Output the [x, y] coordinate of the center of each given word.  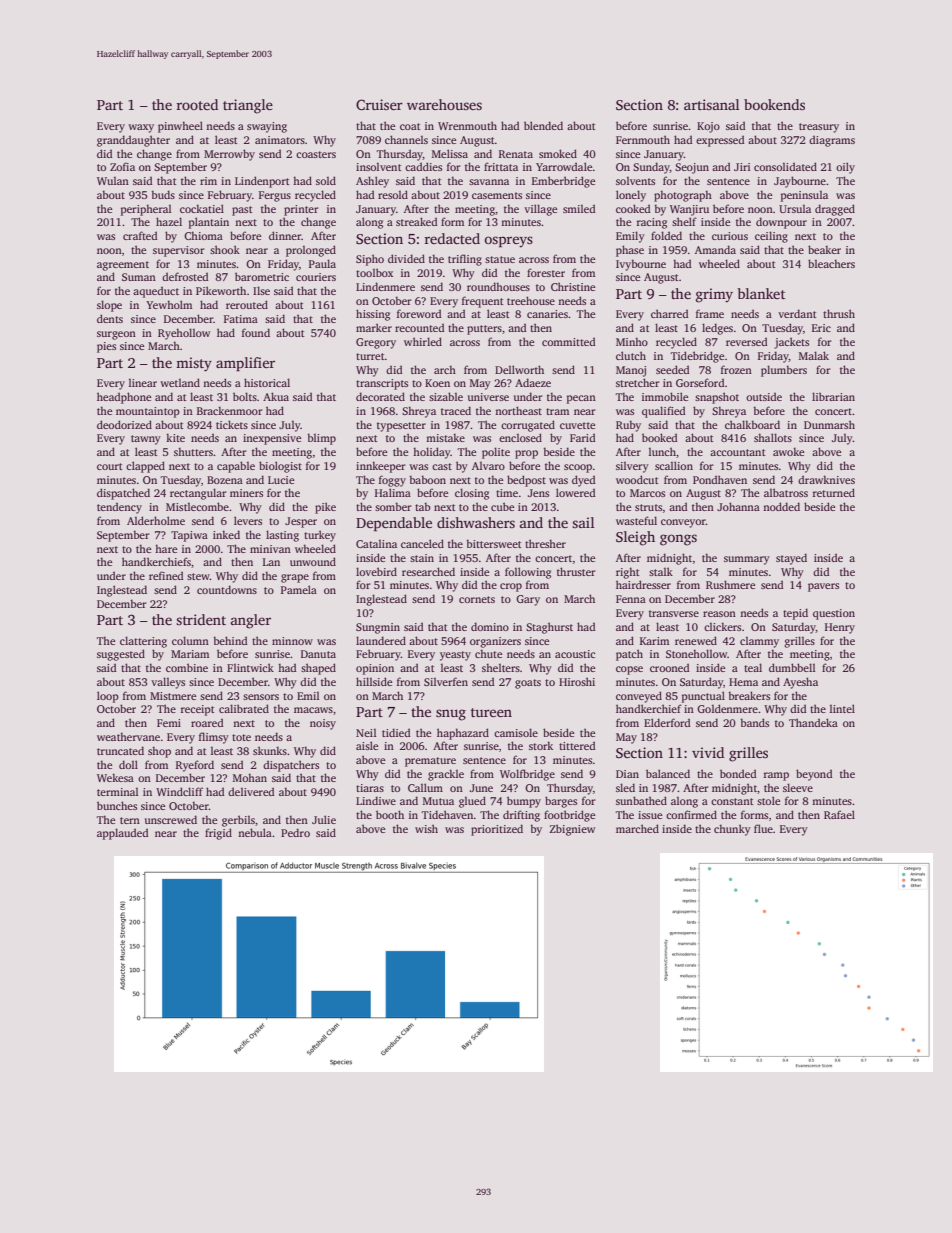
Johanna [738, 506]
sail [583, 522]
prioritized [497, 830]
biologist [280, 467]
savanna [489, 182]
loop [108, 697]
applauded [123, 834]
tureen [491, 712]
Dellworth [519, 369]
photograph [683, 196]
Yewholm [169, 304]
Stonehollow [696, 653]
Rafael [839, 814]
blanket [761, 293]
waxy [141, 128]
